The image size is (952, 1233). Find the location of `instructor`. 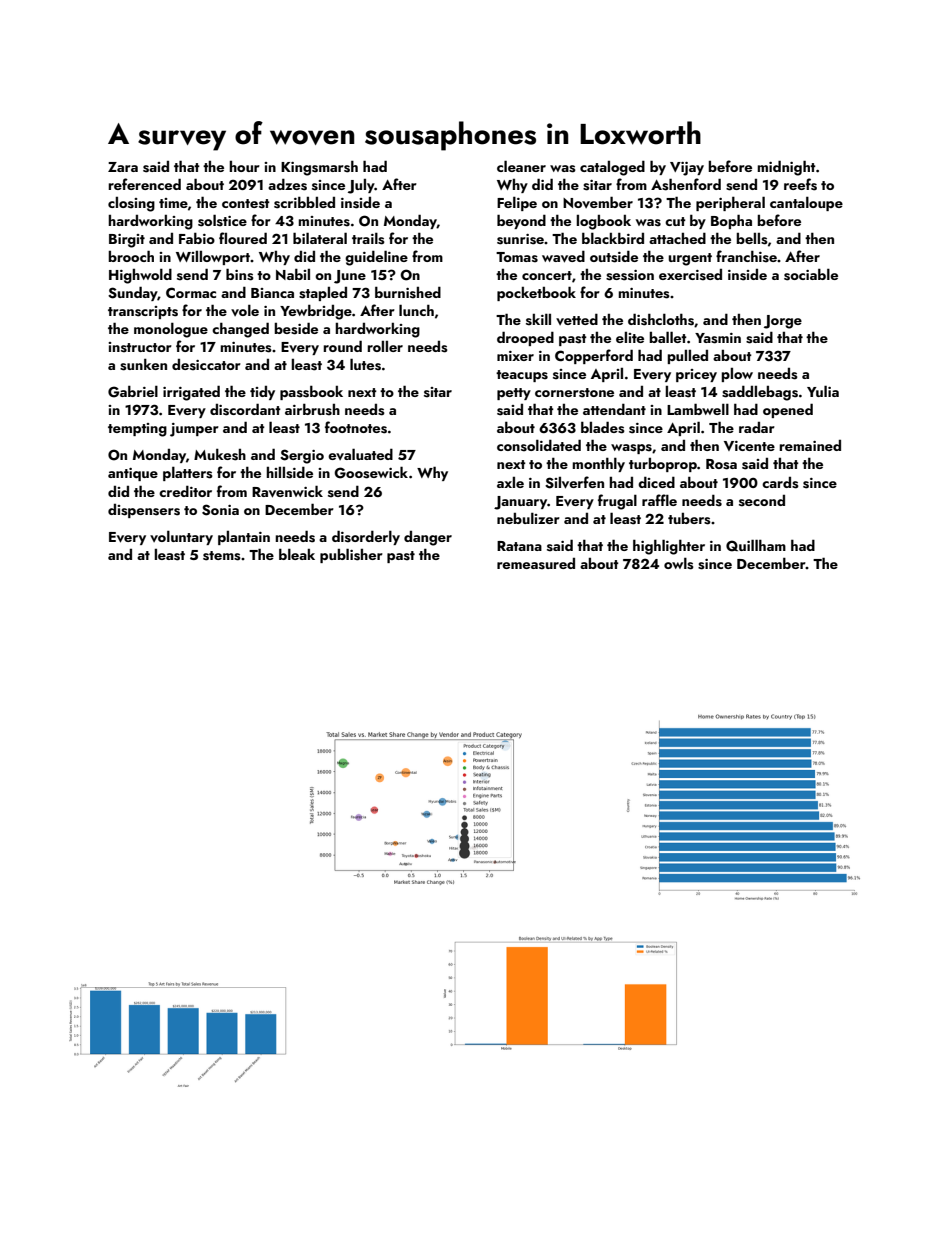

instructor is located at coordinates (140, 347).
